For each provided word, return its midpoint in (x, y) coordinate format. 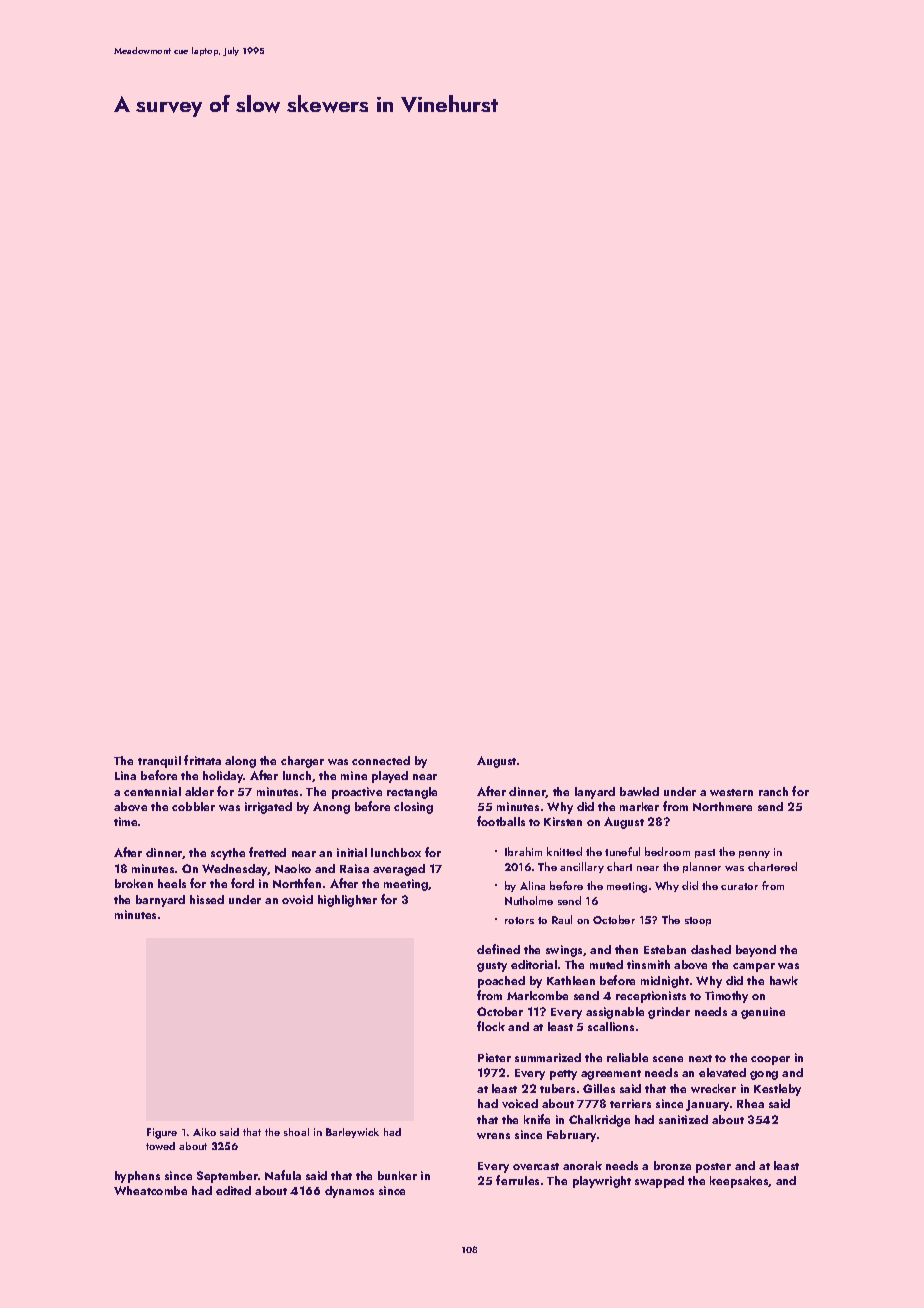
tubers (557, 1088)
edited (233, 1190)
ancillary (582, 867)
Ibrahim (523, 851)
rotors (519, 920)
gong (764, 1075)
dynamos (349, 1192)
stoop (698, 921)
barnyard (160, 901)
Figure (162, 1133)
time (125, 821)
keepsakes (739, 1182)
